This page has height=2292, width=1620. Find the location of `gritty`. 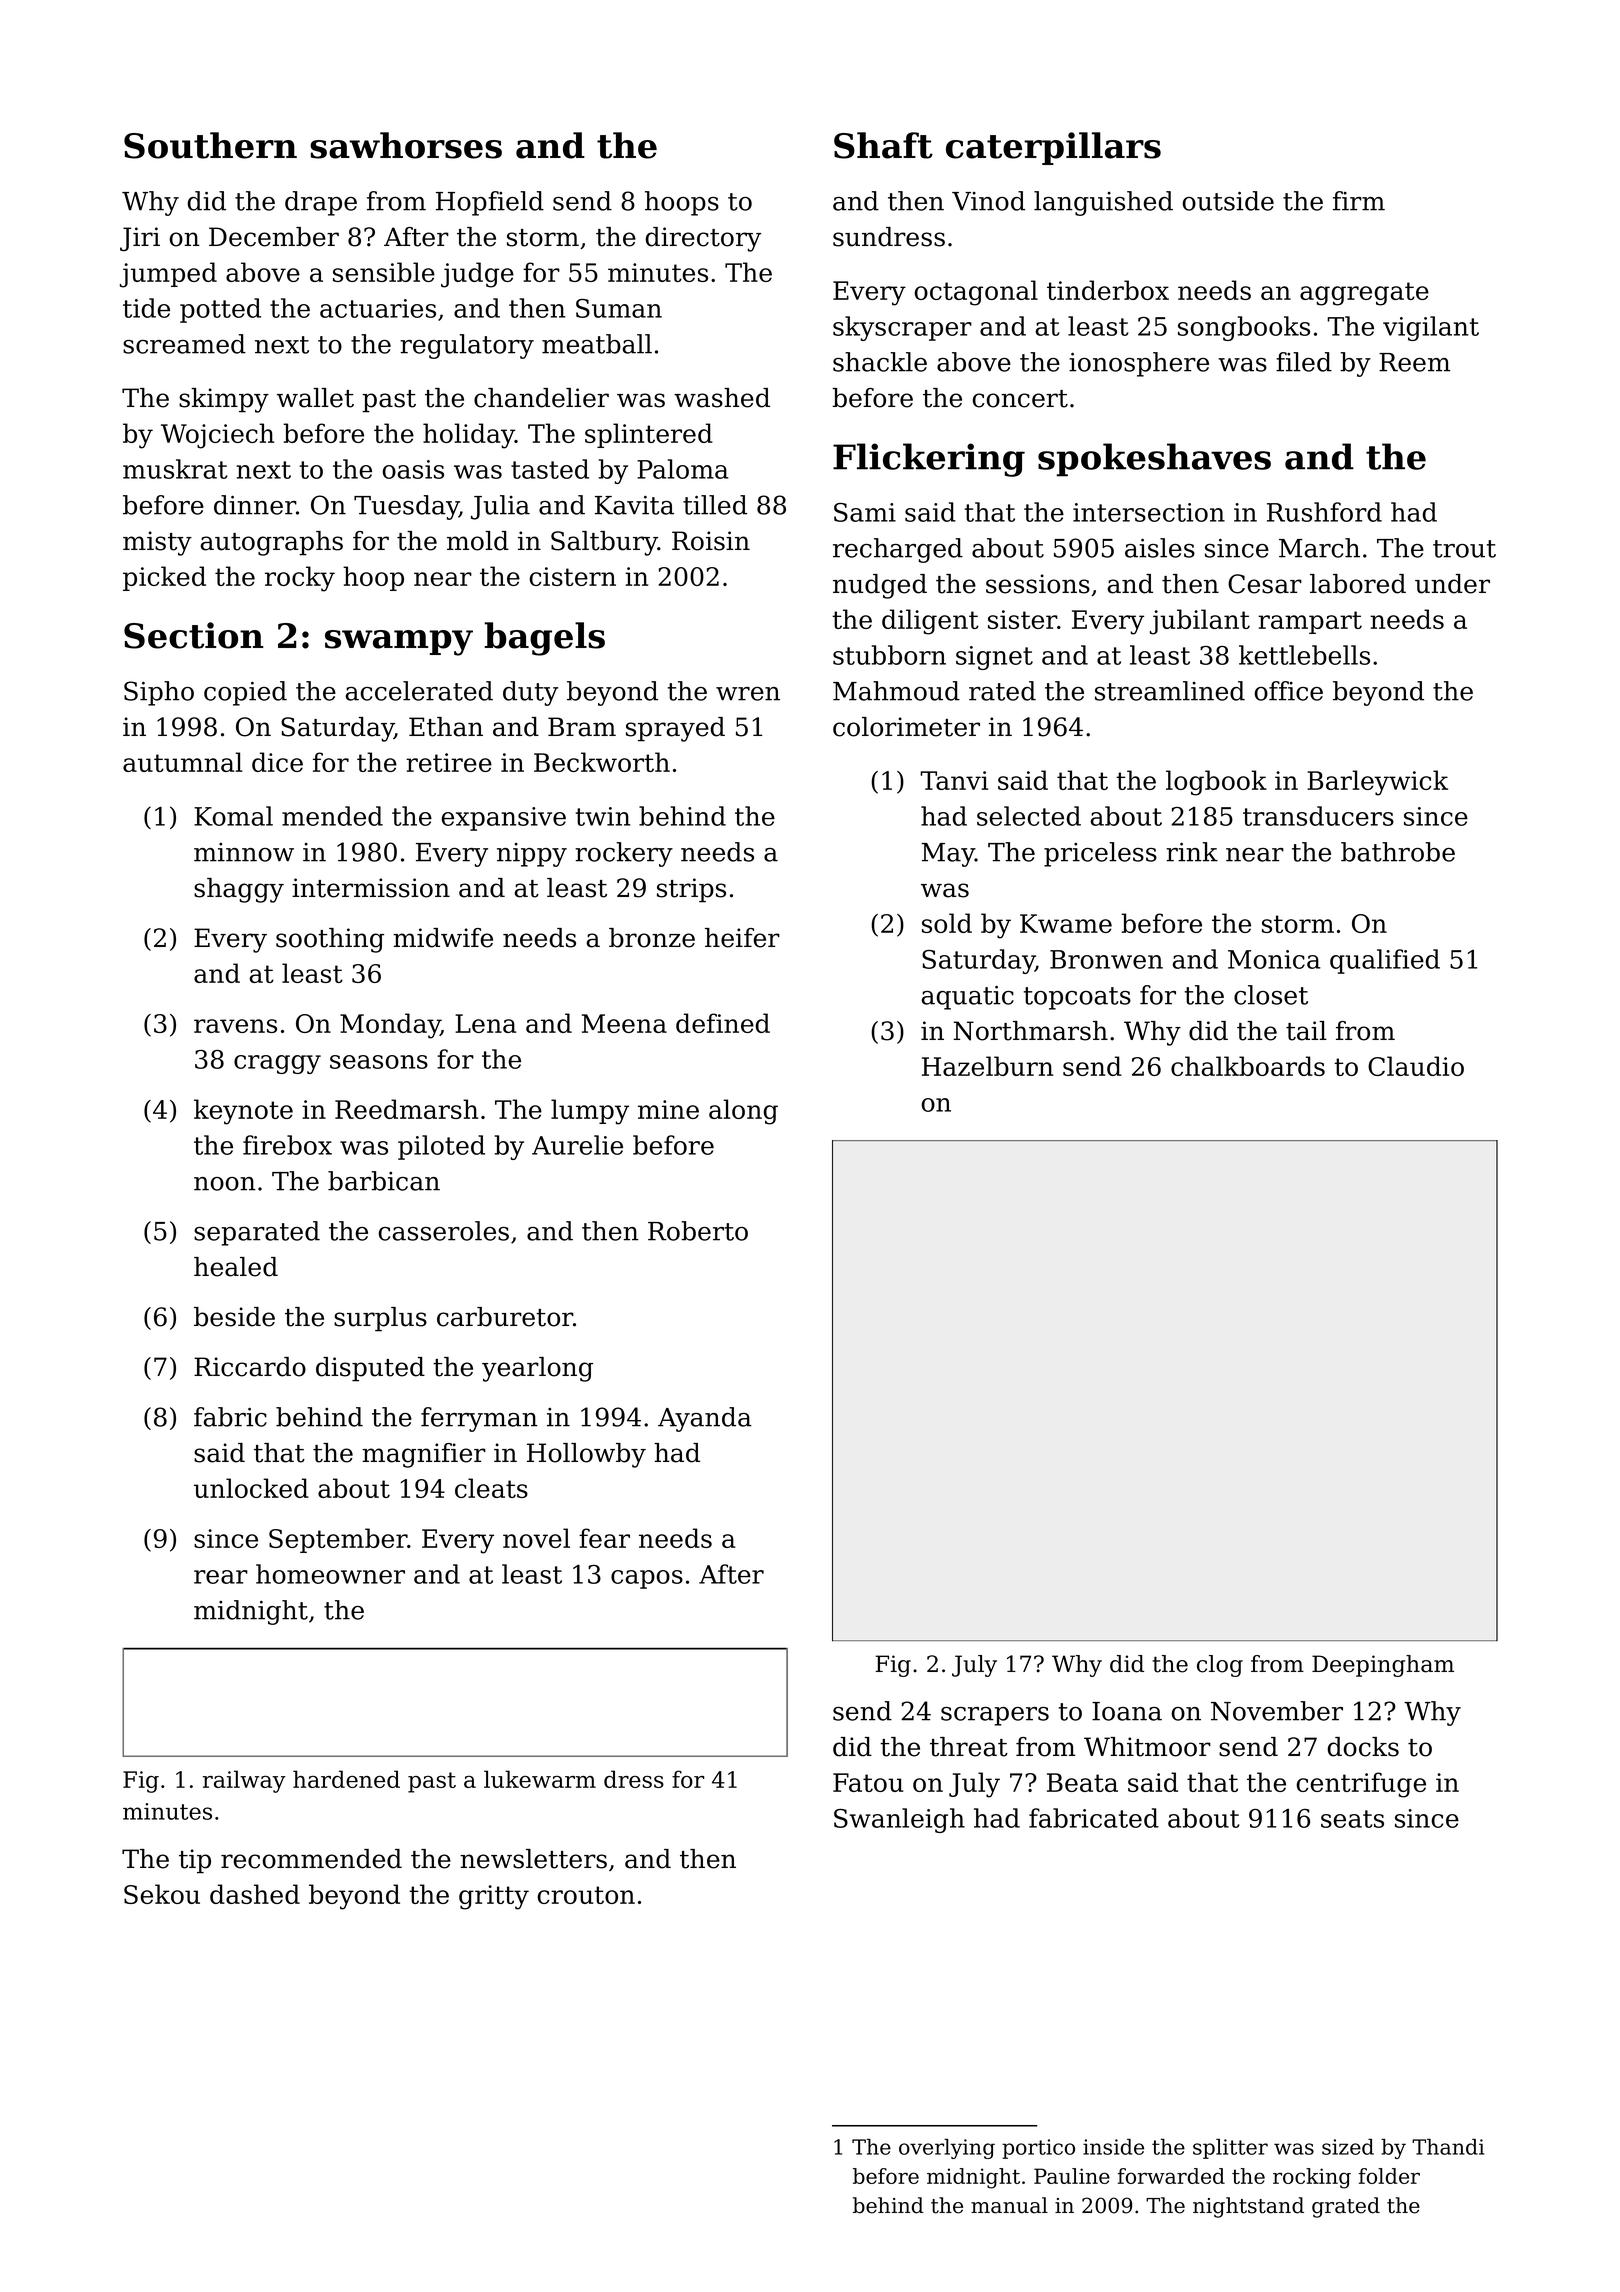

gritty is located at coordinates (494, 1897).
